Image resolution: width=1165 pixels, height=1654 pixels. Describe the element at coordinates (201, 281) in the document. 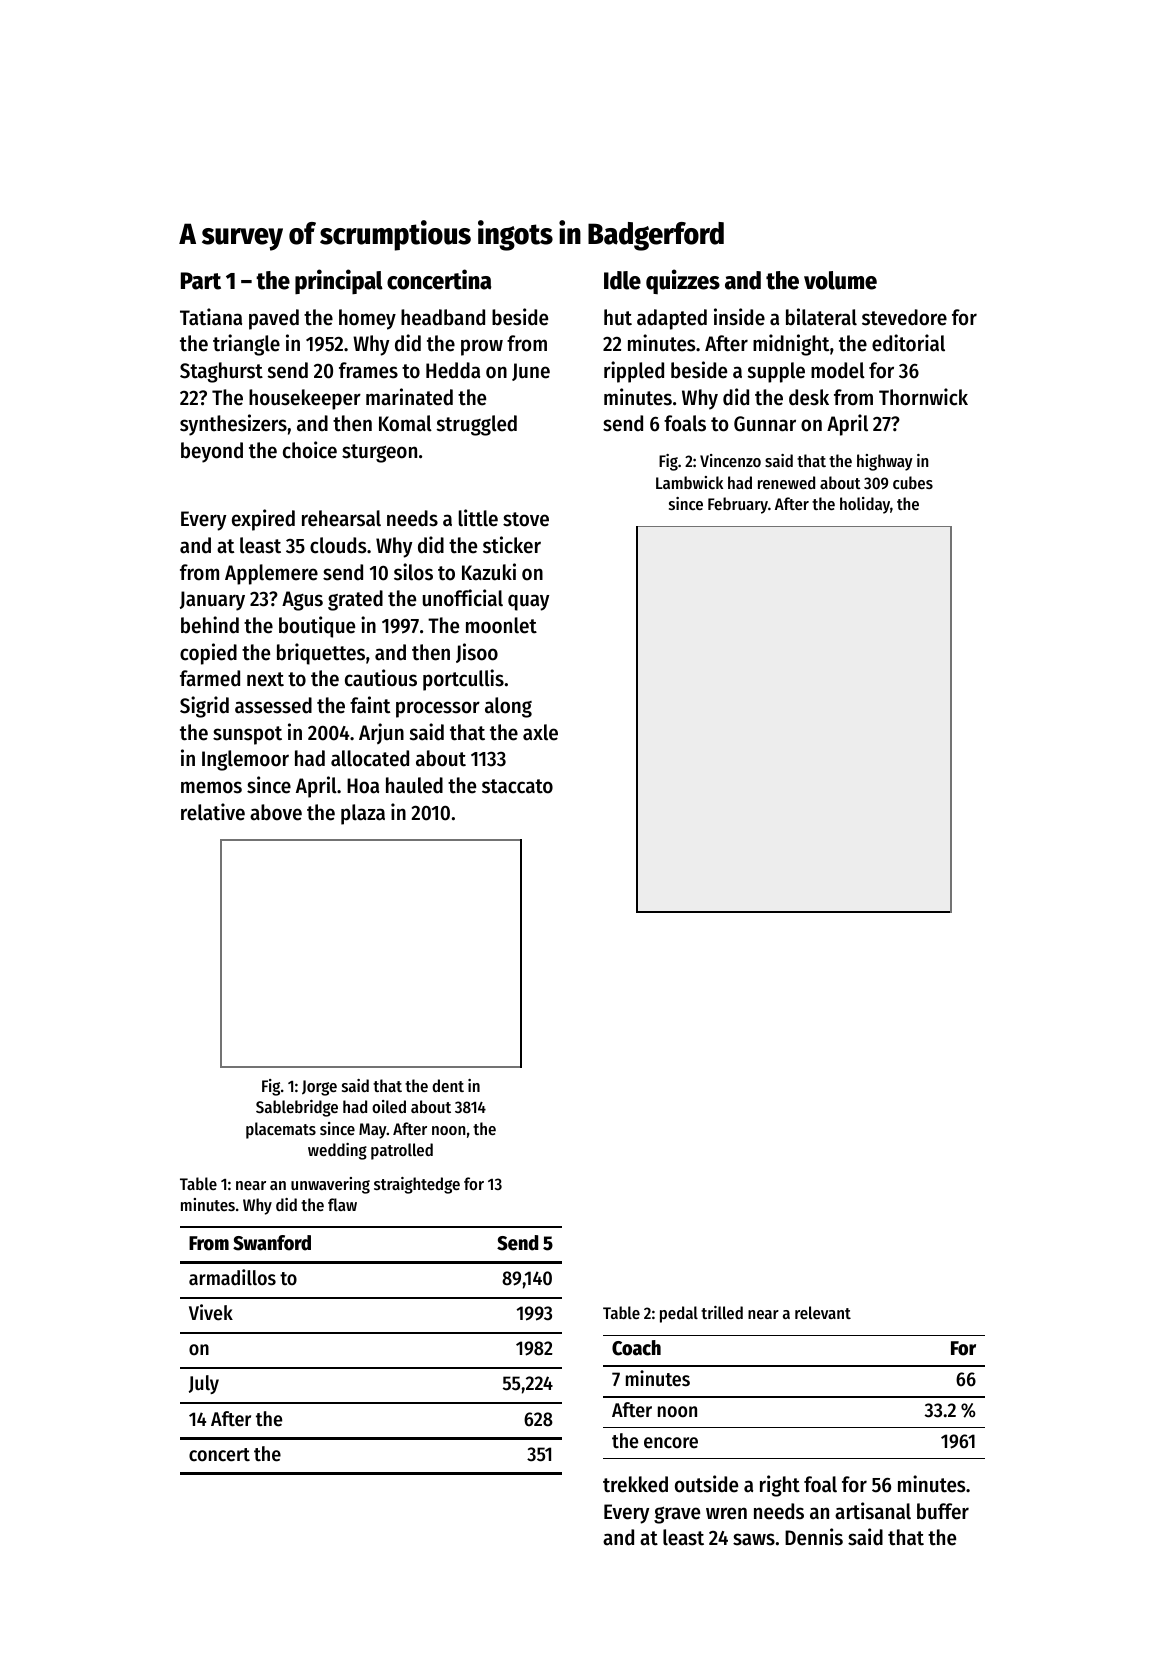

I see `Part` at that location.
